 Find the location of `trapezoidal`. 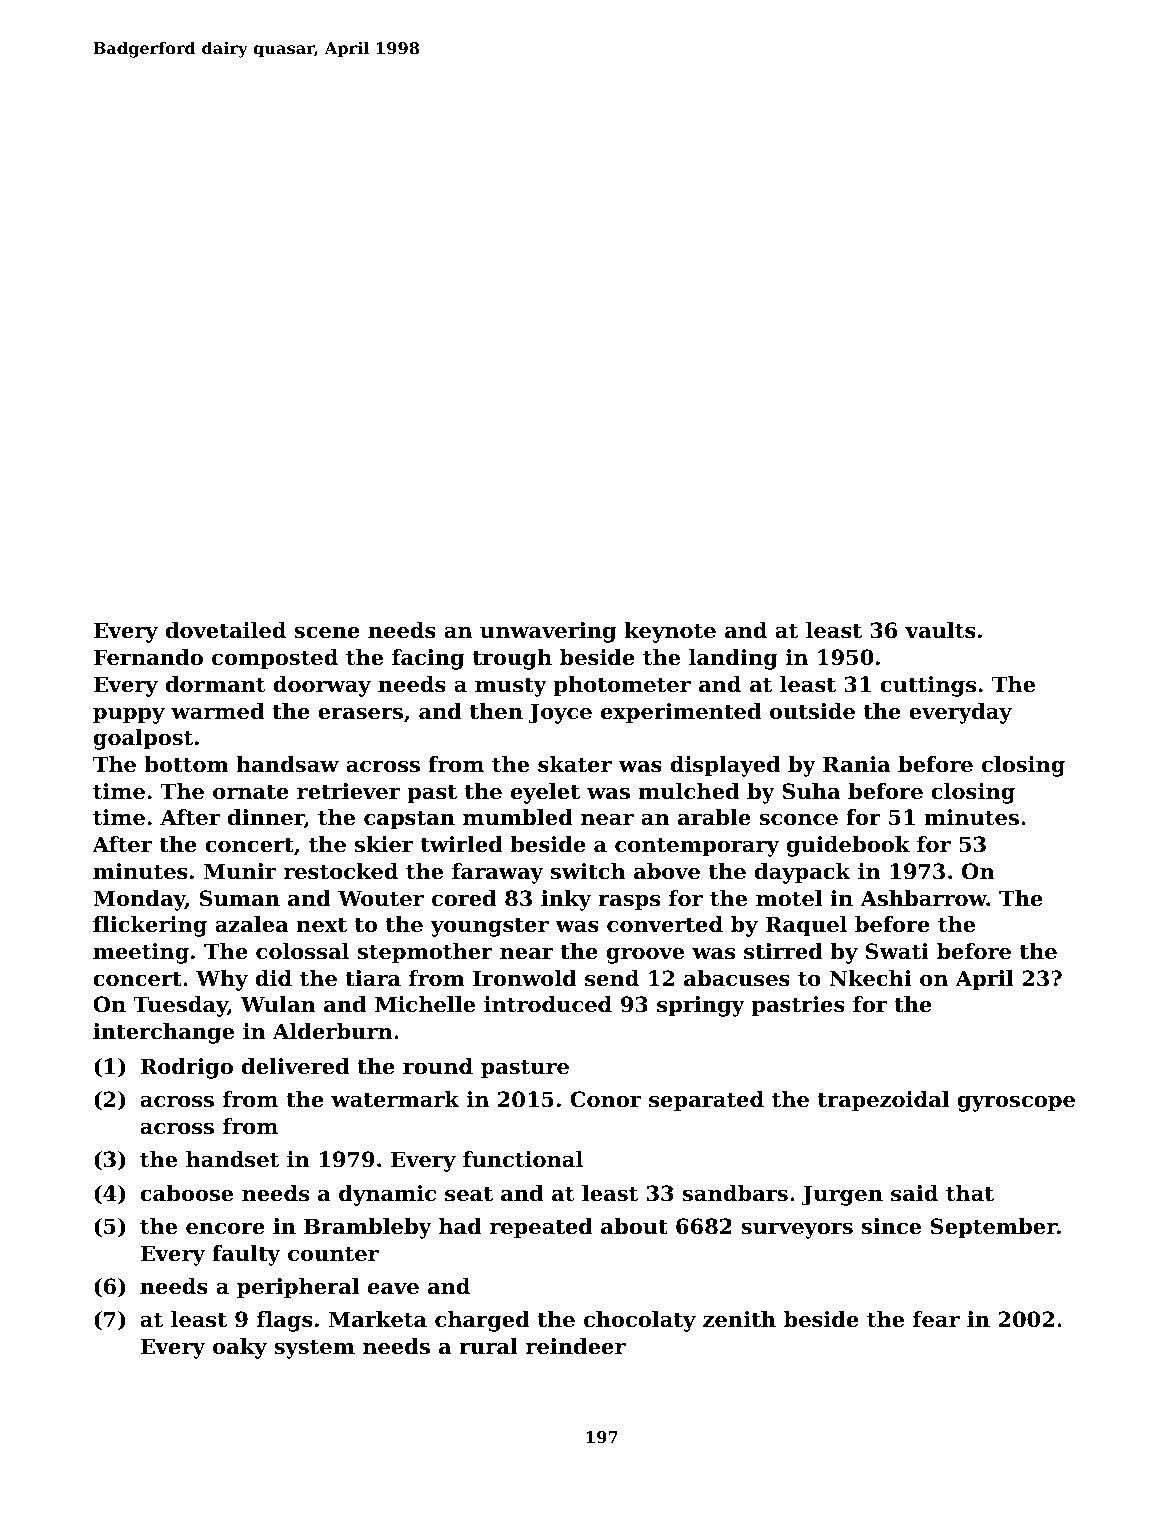

trapezoidal is located at coordinates (883, 1101).
